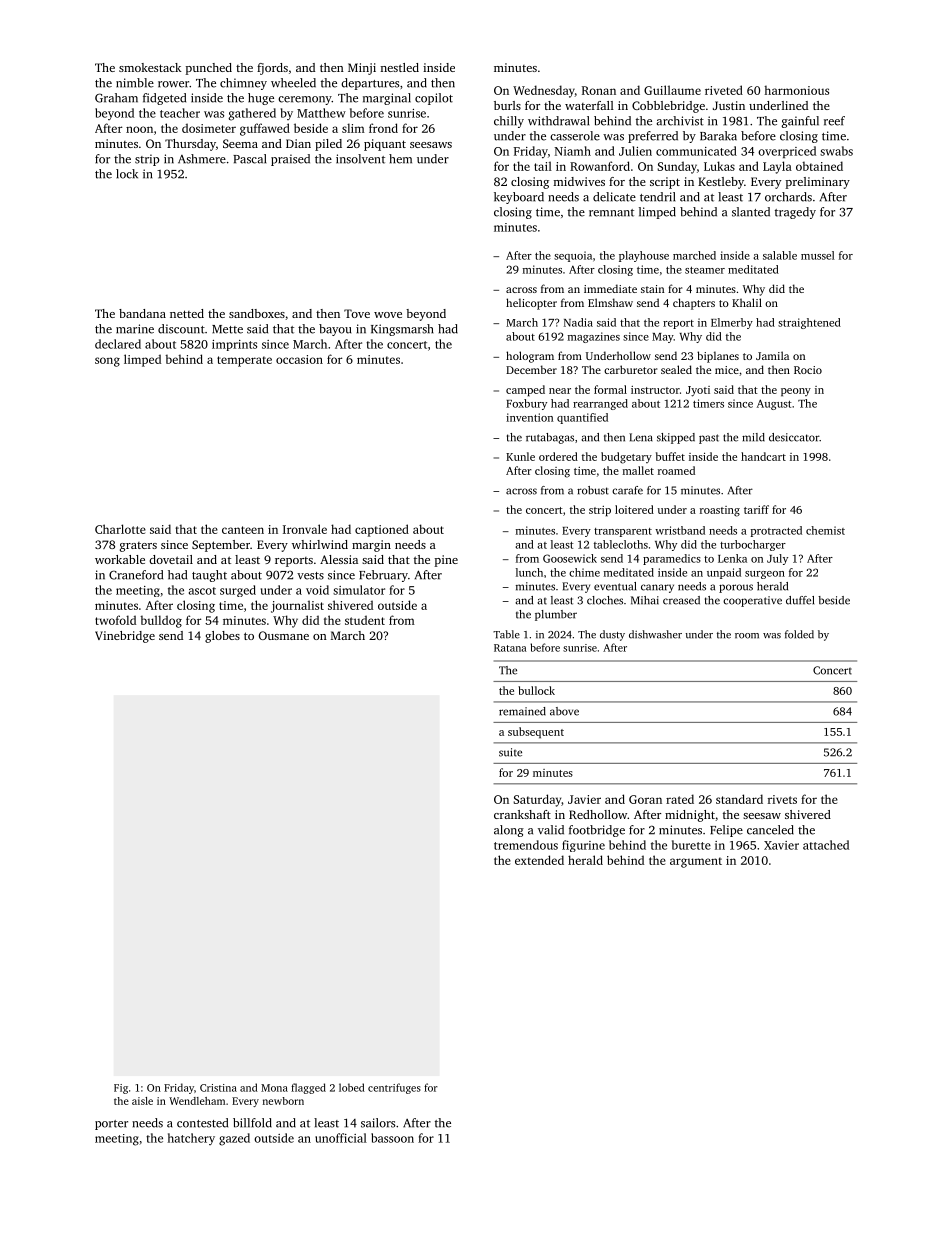 The height and width of the document is (1233, 952). I want to click on fjords, so click(272, 69).
